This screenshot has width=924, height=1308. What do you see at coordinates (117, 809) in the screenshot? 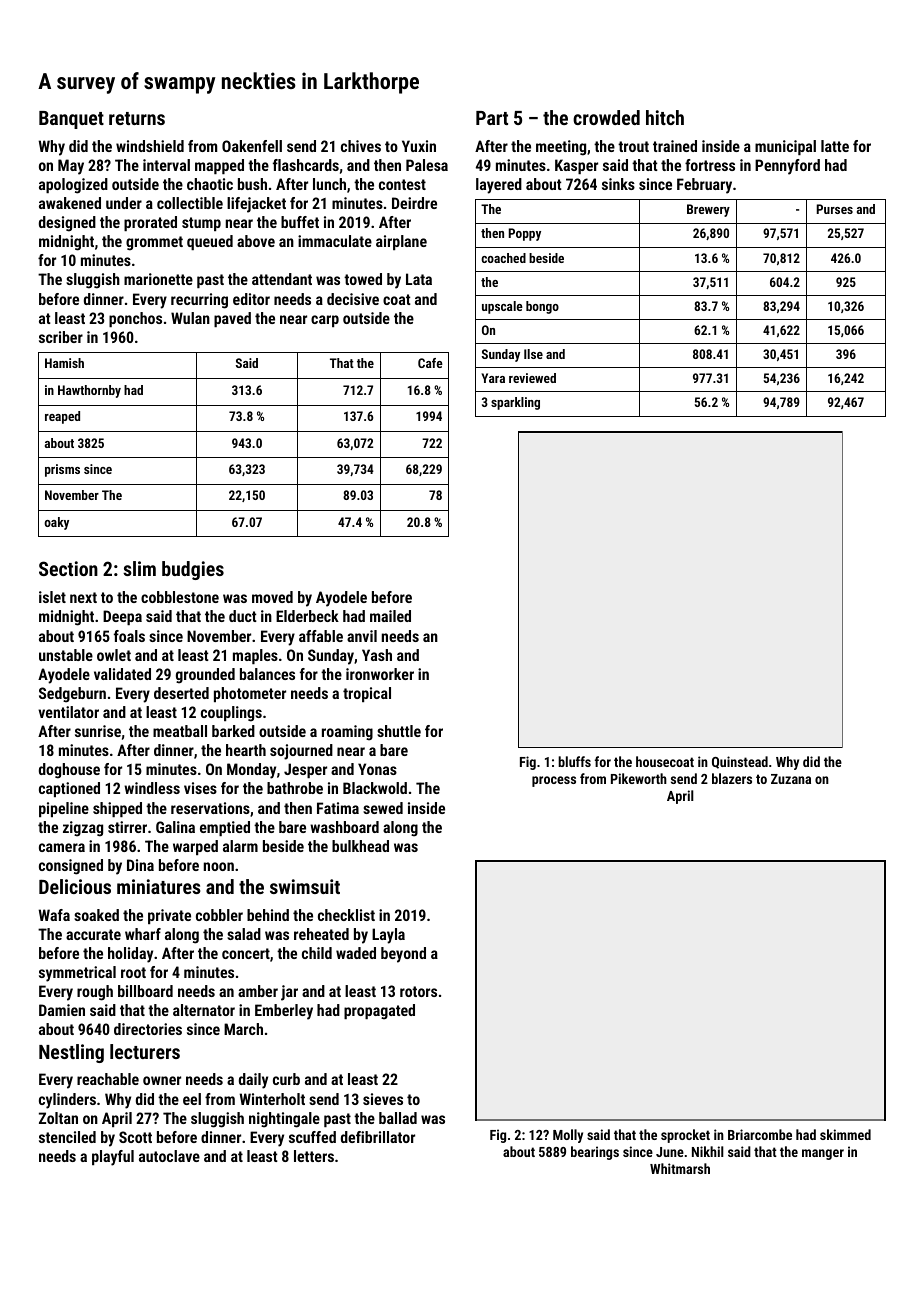
I see `shipped` at bounding box center [117, 809].
